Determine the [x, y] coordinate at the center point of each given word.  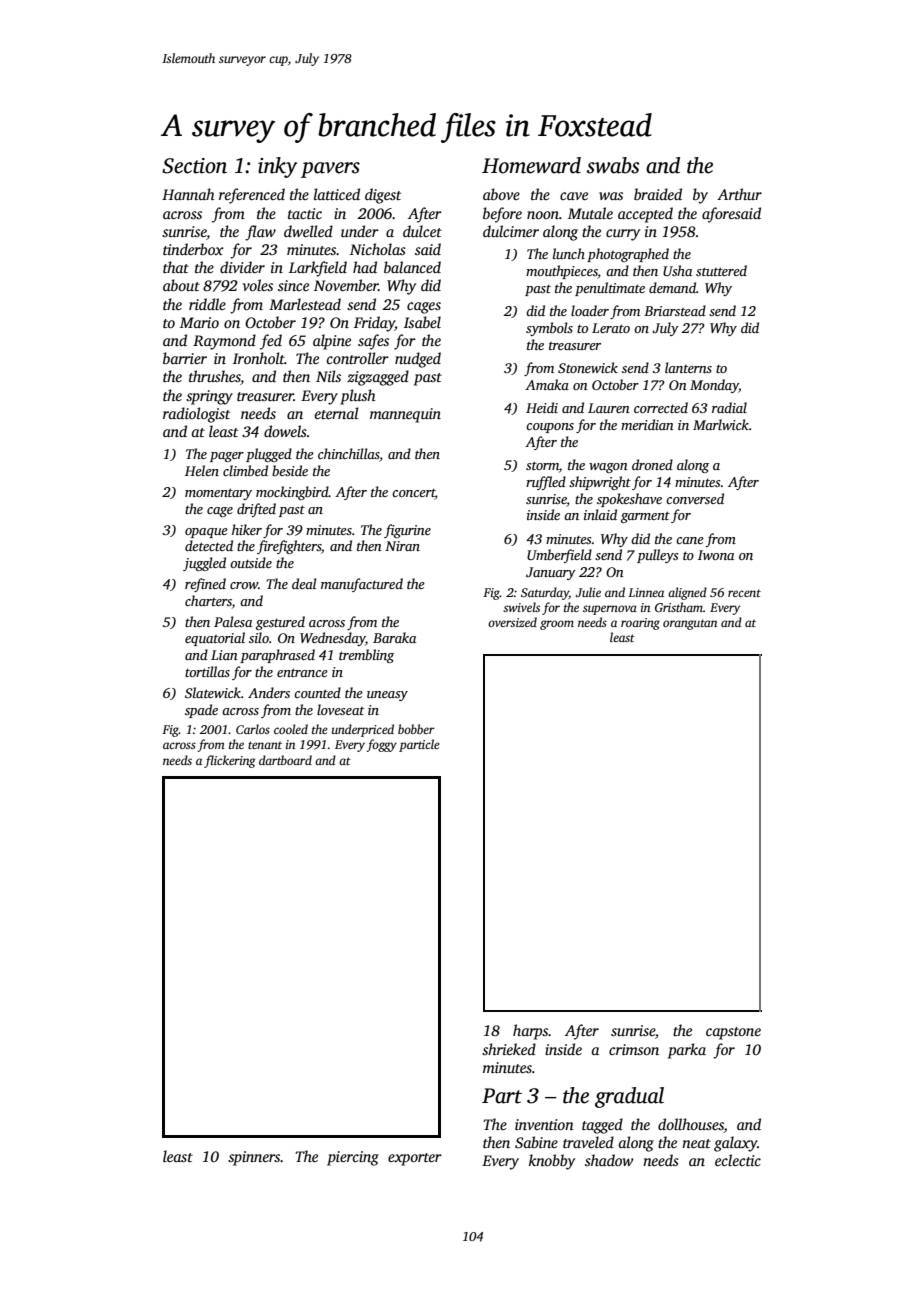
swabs [613, 165]
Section [194, 166]
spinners [254, 1158]
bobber [416, 729]
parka [687, 1051]
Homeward [531, 165]
